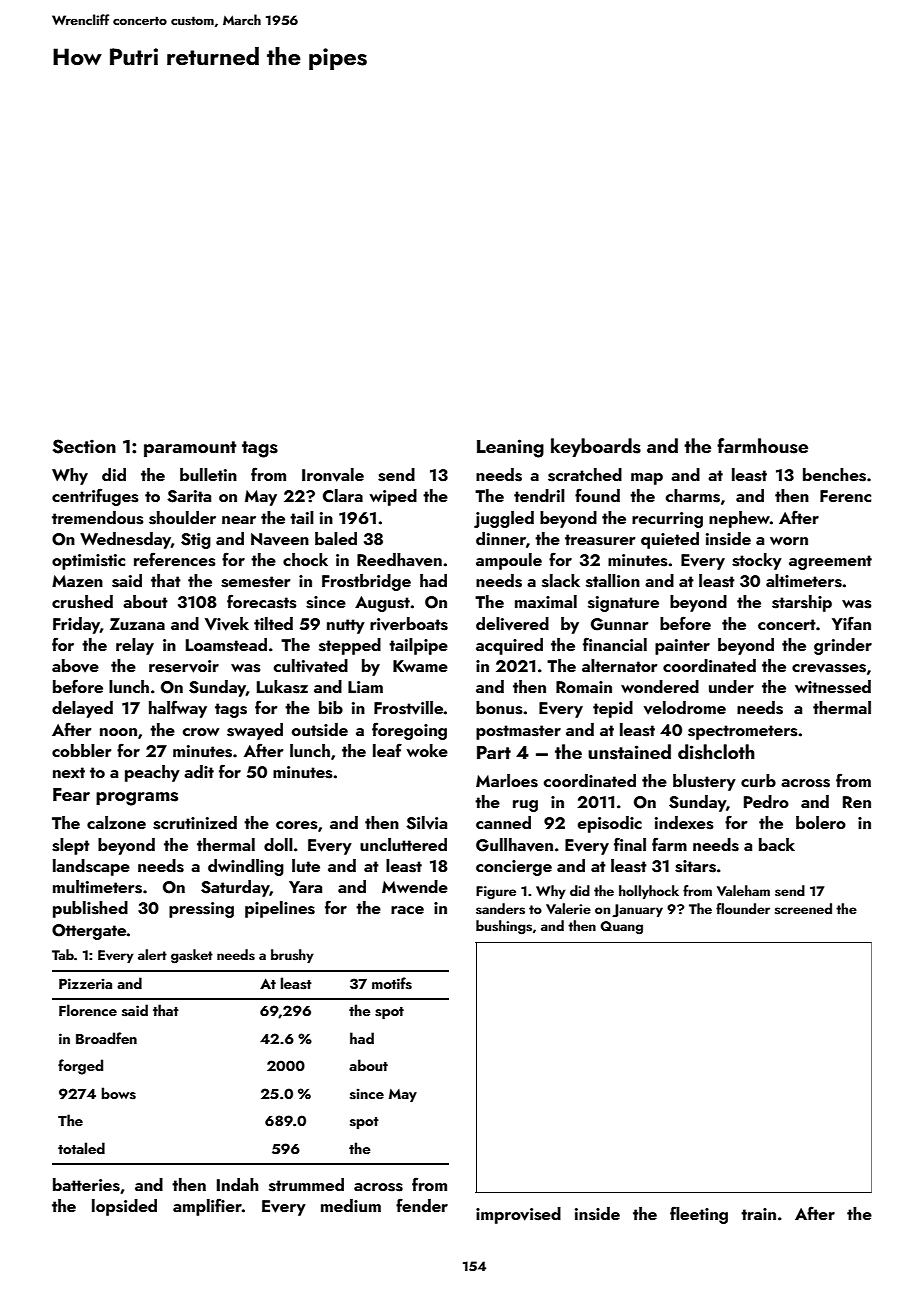  Describe the element at coordinates (597, 495) in the document. I see `found` at that location.
